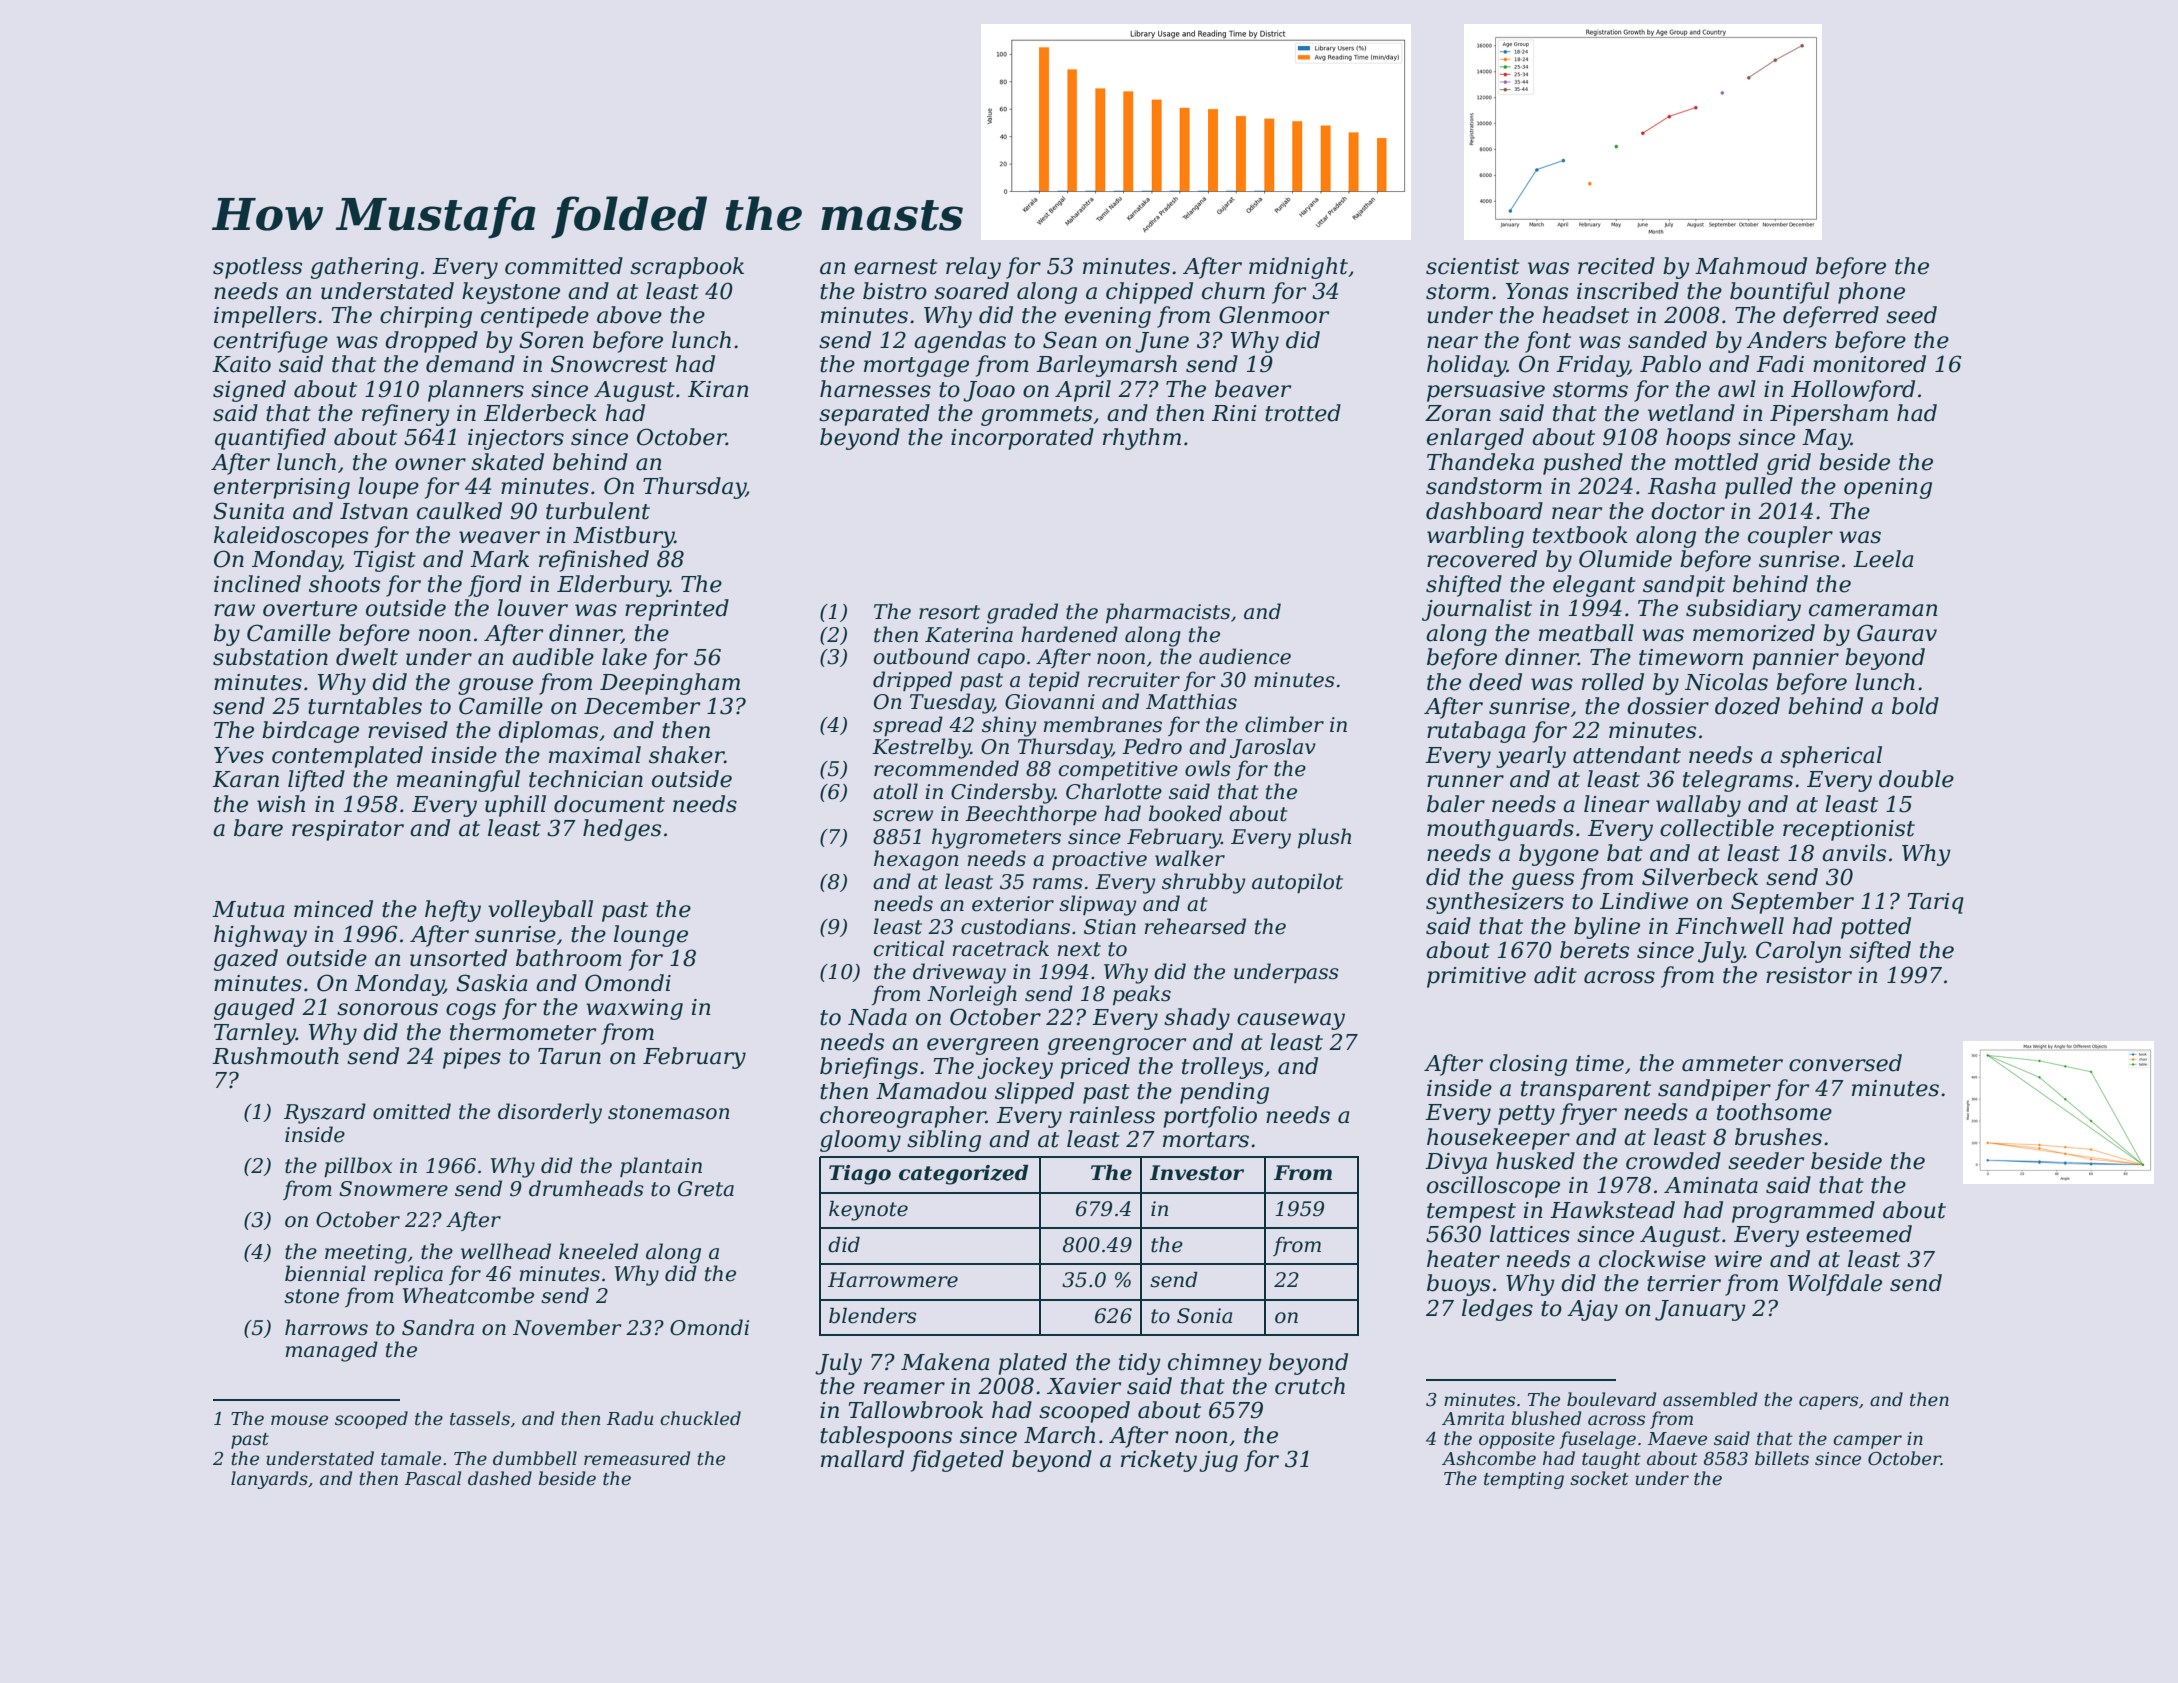 The height and width of the screenshot is (1683, 2178). What do you see at coordinates (1298, 268) in the screenshot?
I see `midnight` at bounding box center [1298, 268].
